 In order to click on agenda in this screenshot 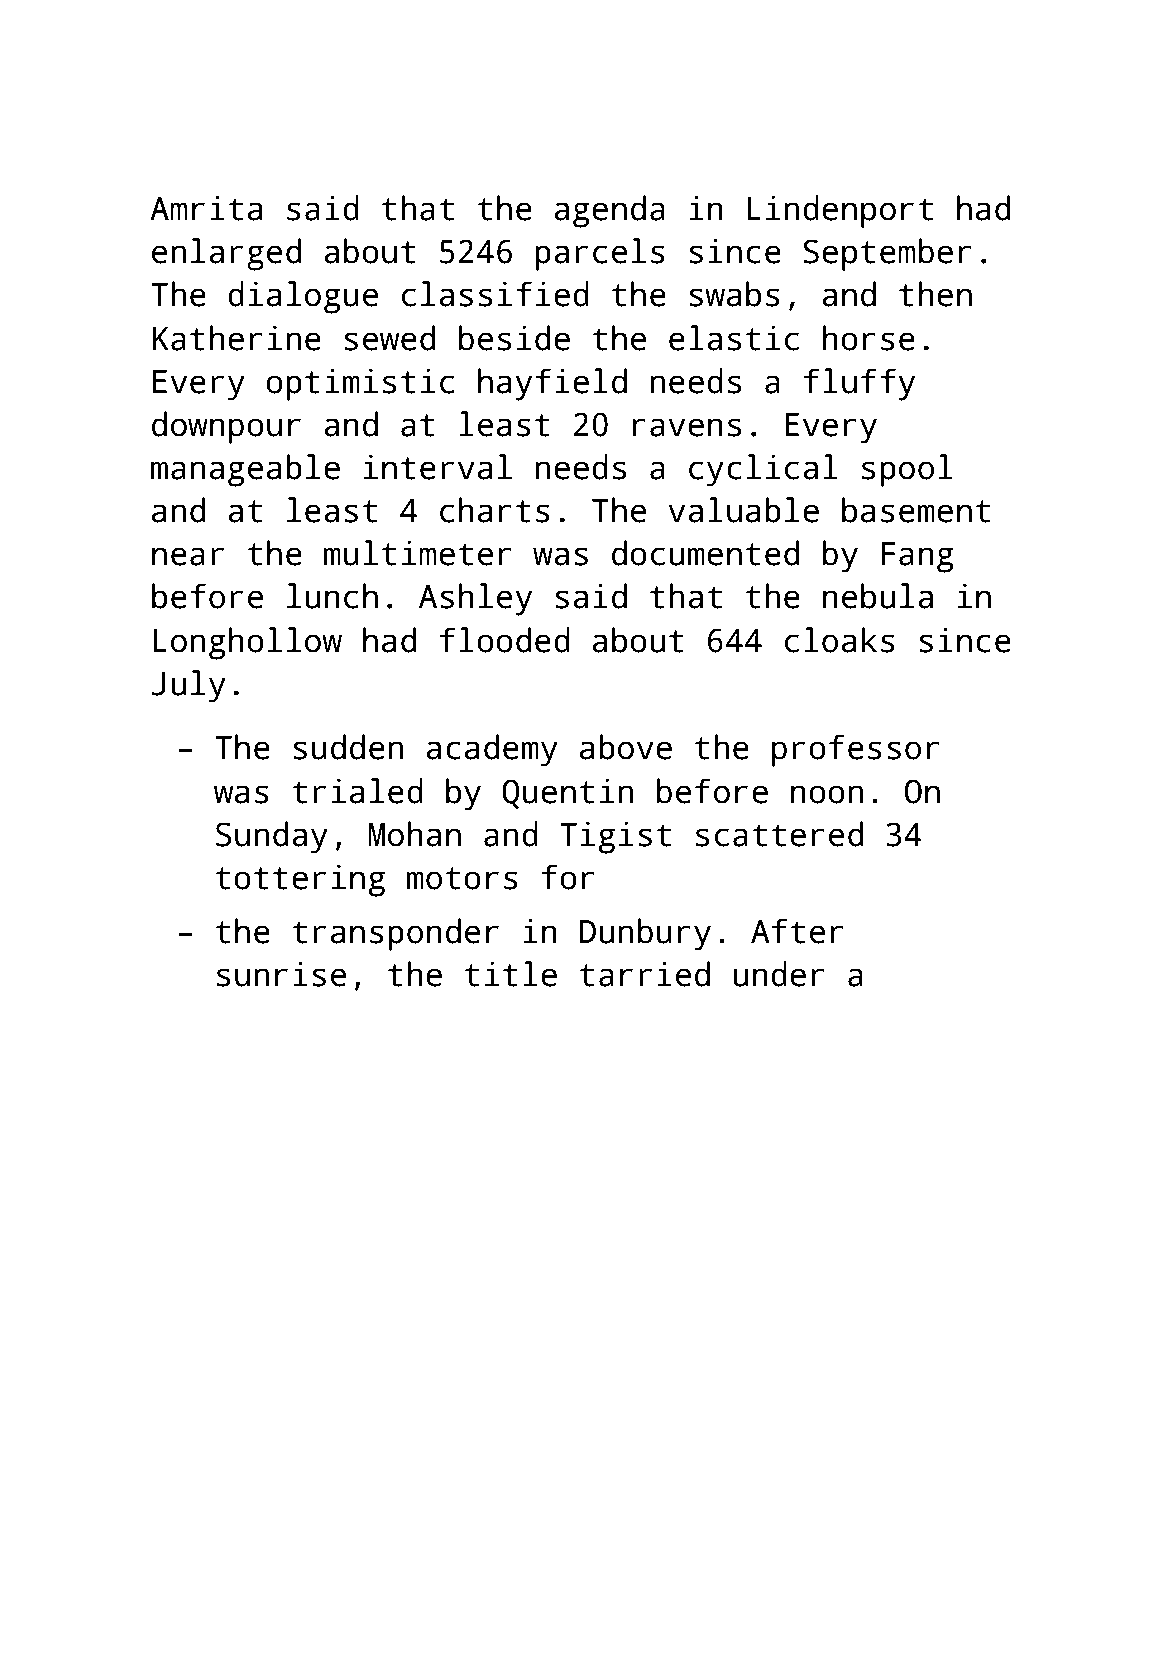, I will do `click(609, 211)`.
